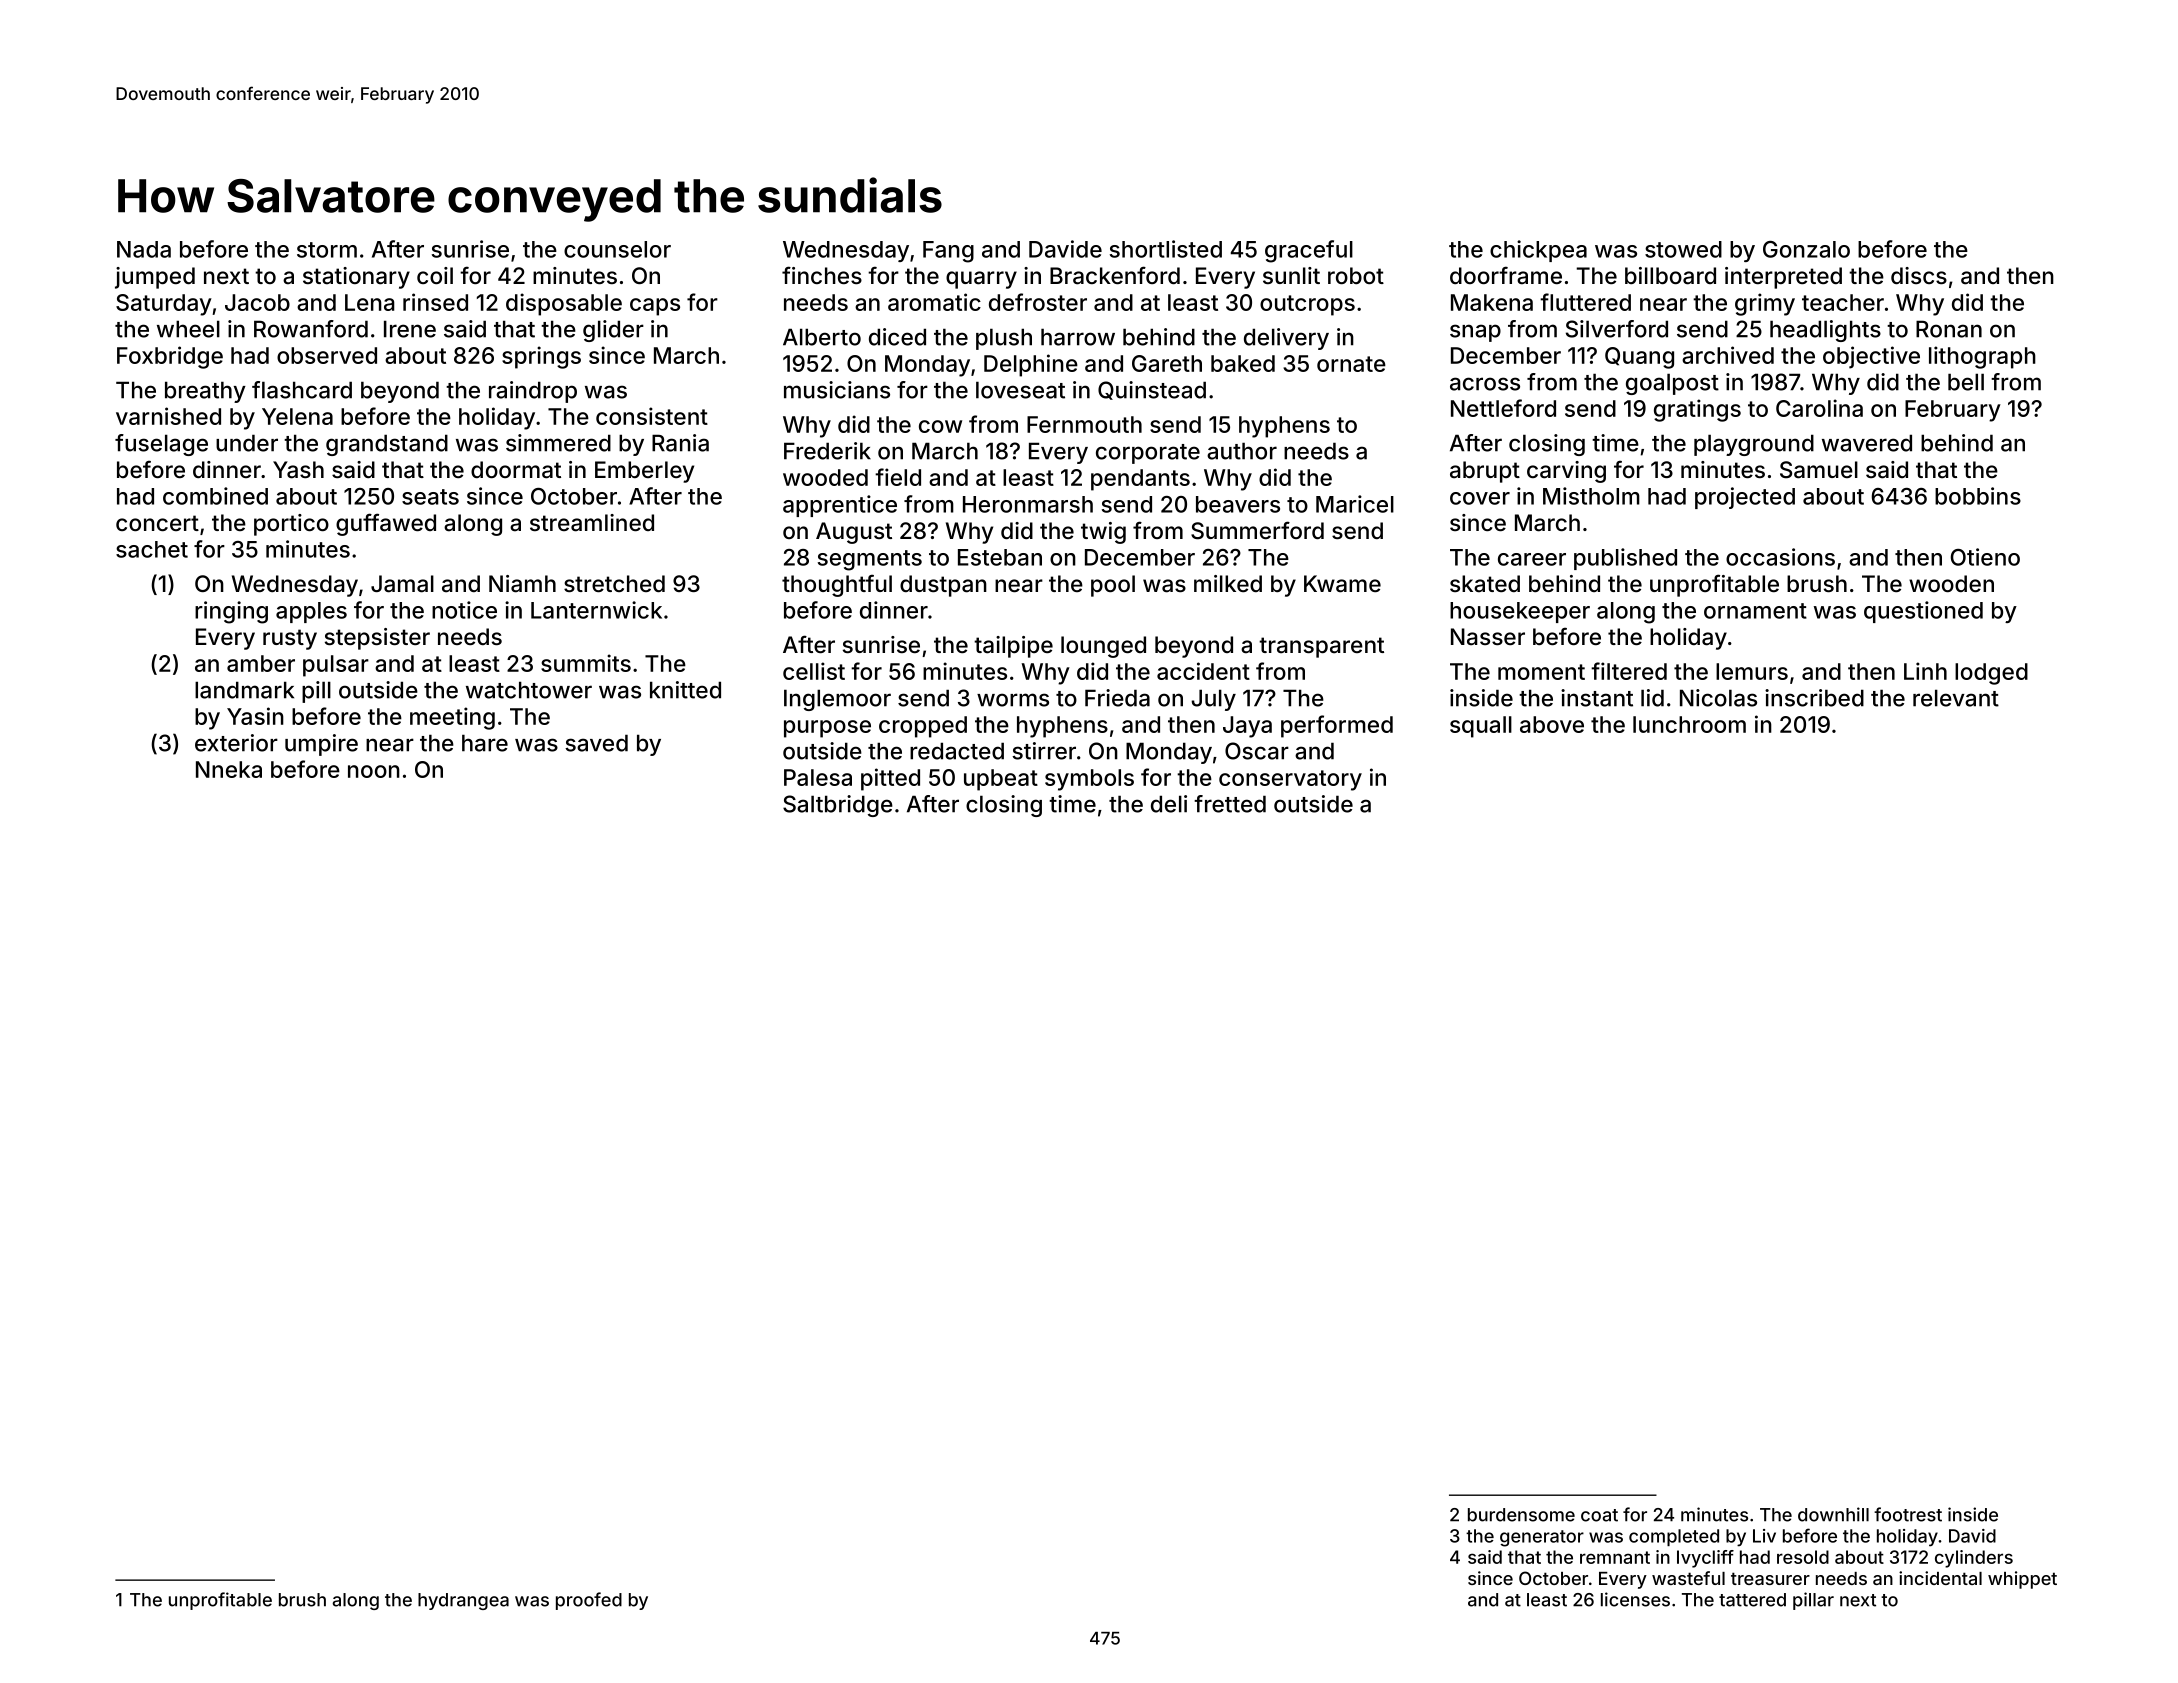  I want to click on saved, so click(596, 743).
